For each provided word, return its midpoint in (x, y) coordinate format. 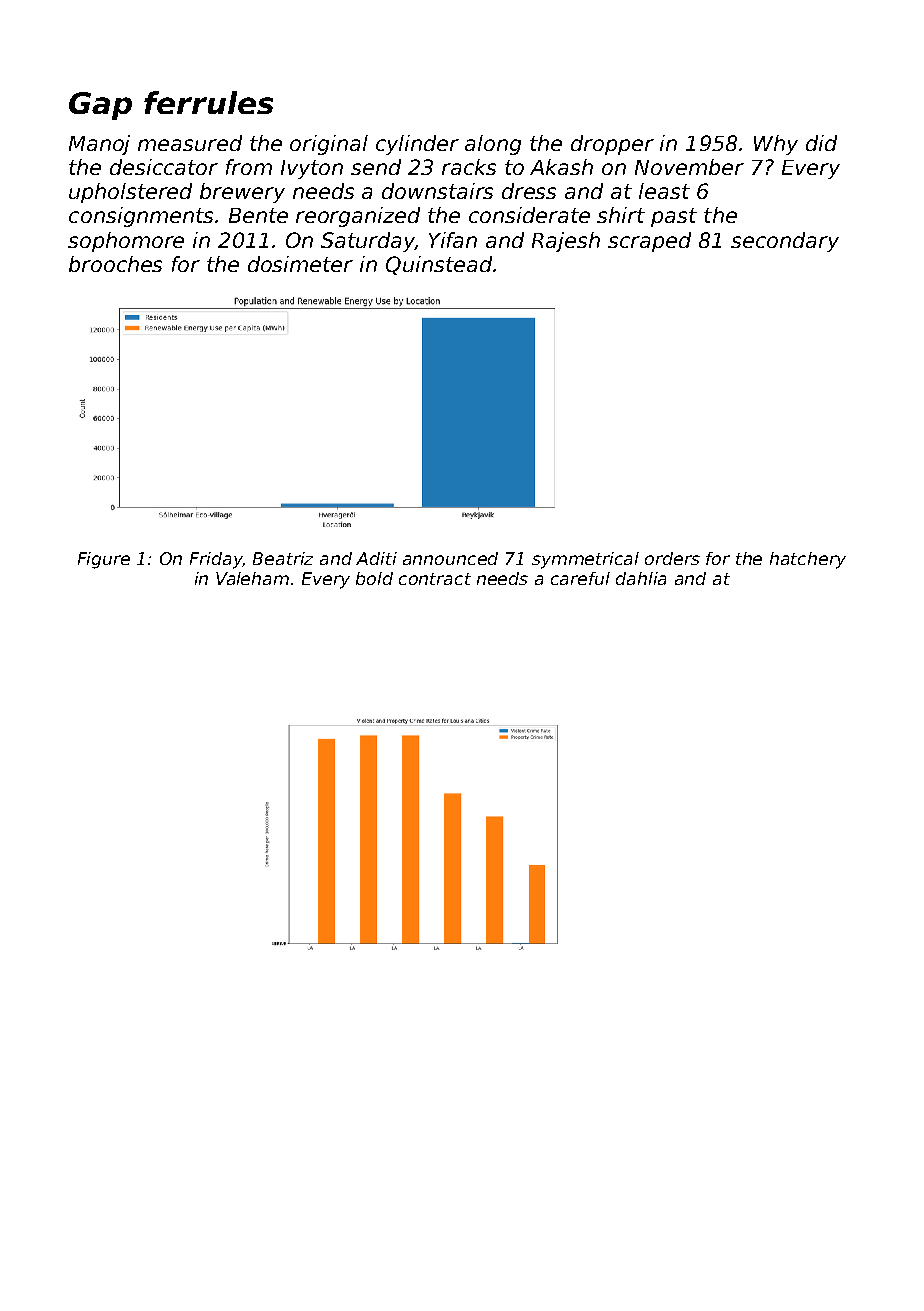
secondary (785, 242)
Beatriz (283, 558)
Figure (104, 560)
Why (776, 145)
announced (450, 558)
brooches (115, 264)
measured (190, 143)
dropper (612, 145)
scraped (649, 242)
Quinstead (439, 265)
